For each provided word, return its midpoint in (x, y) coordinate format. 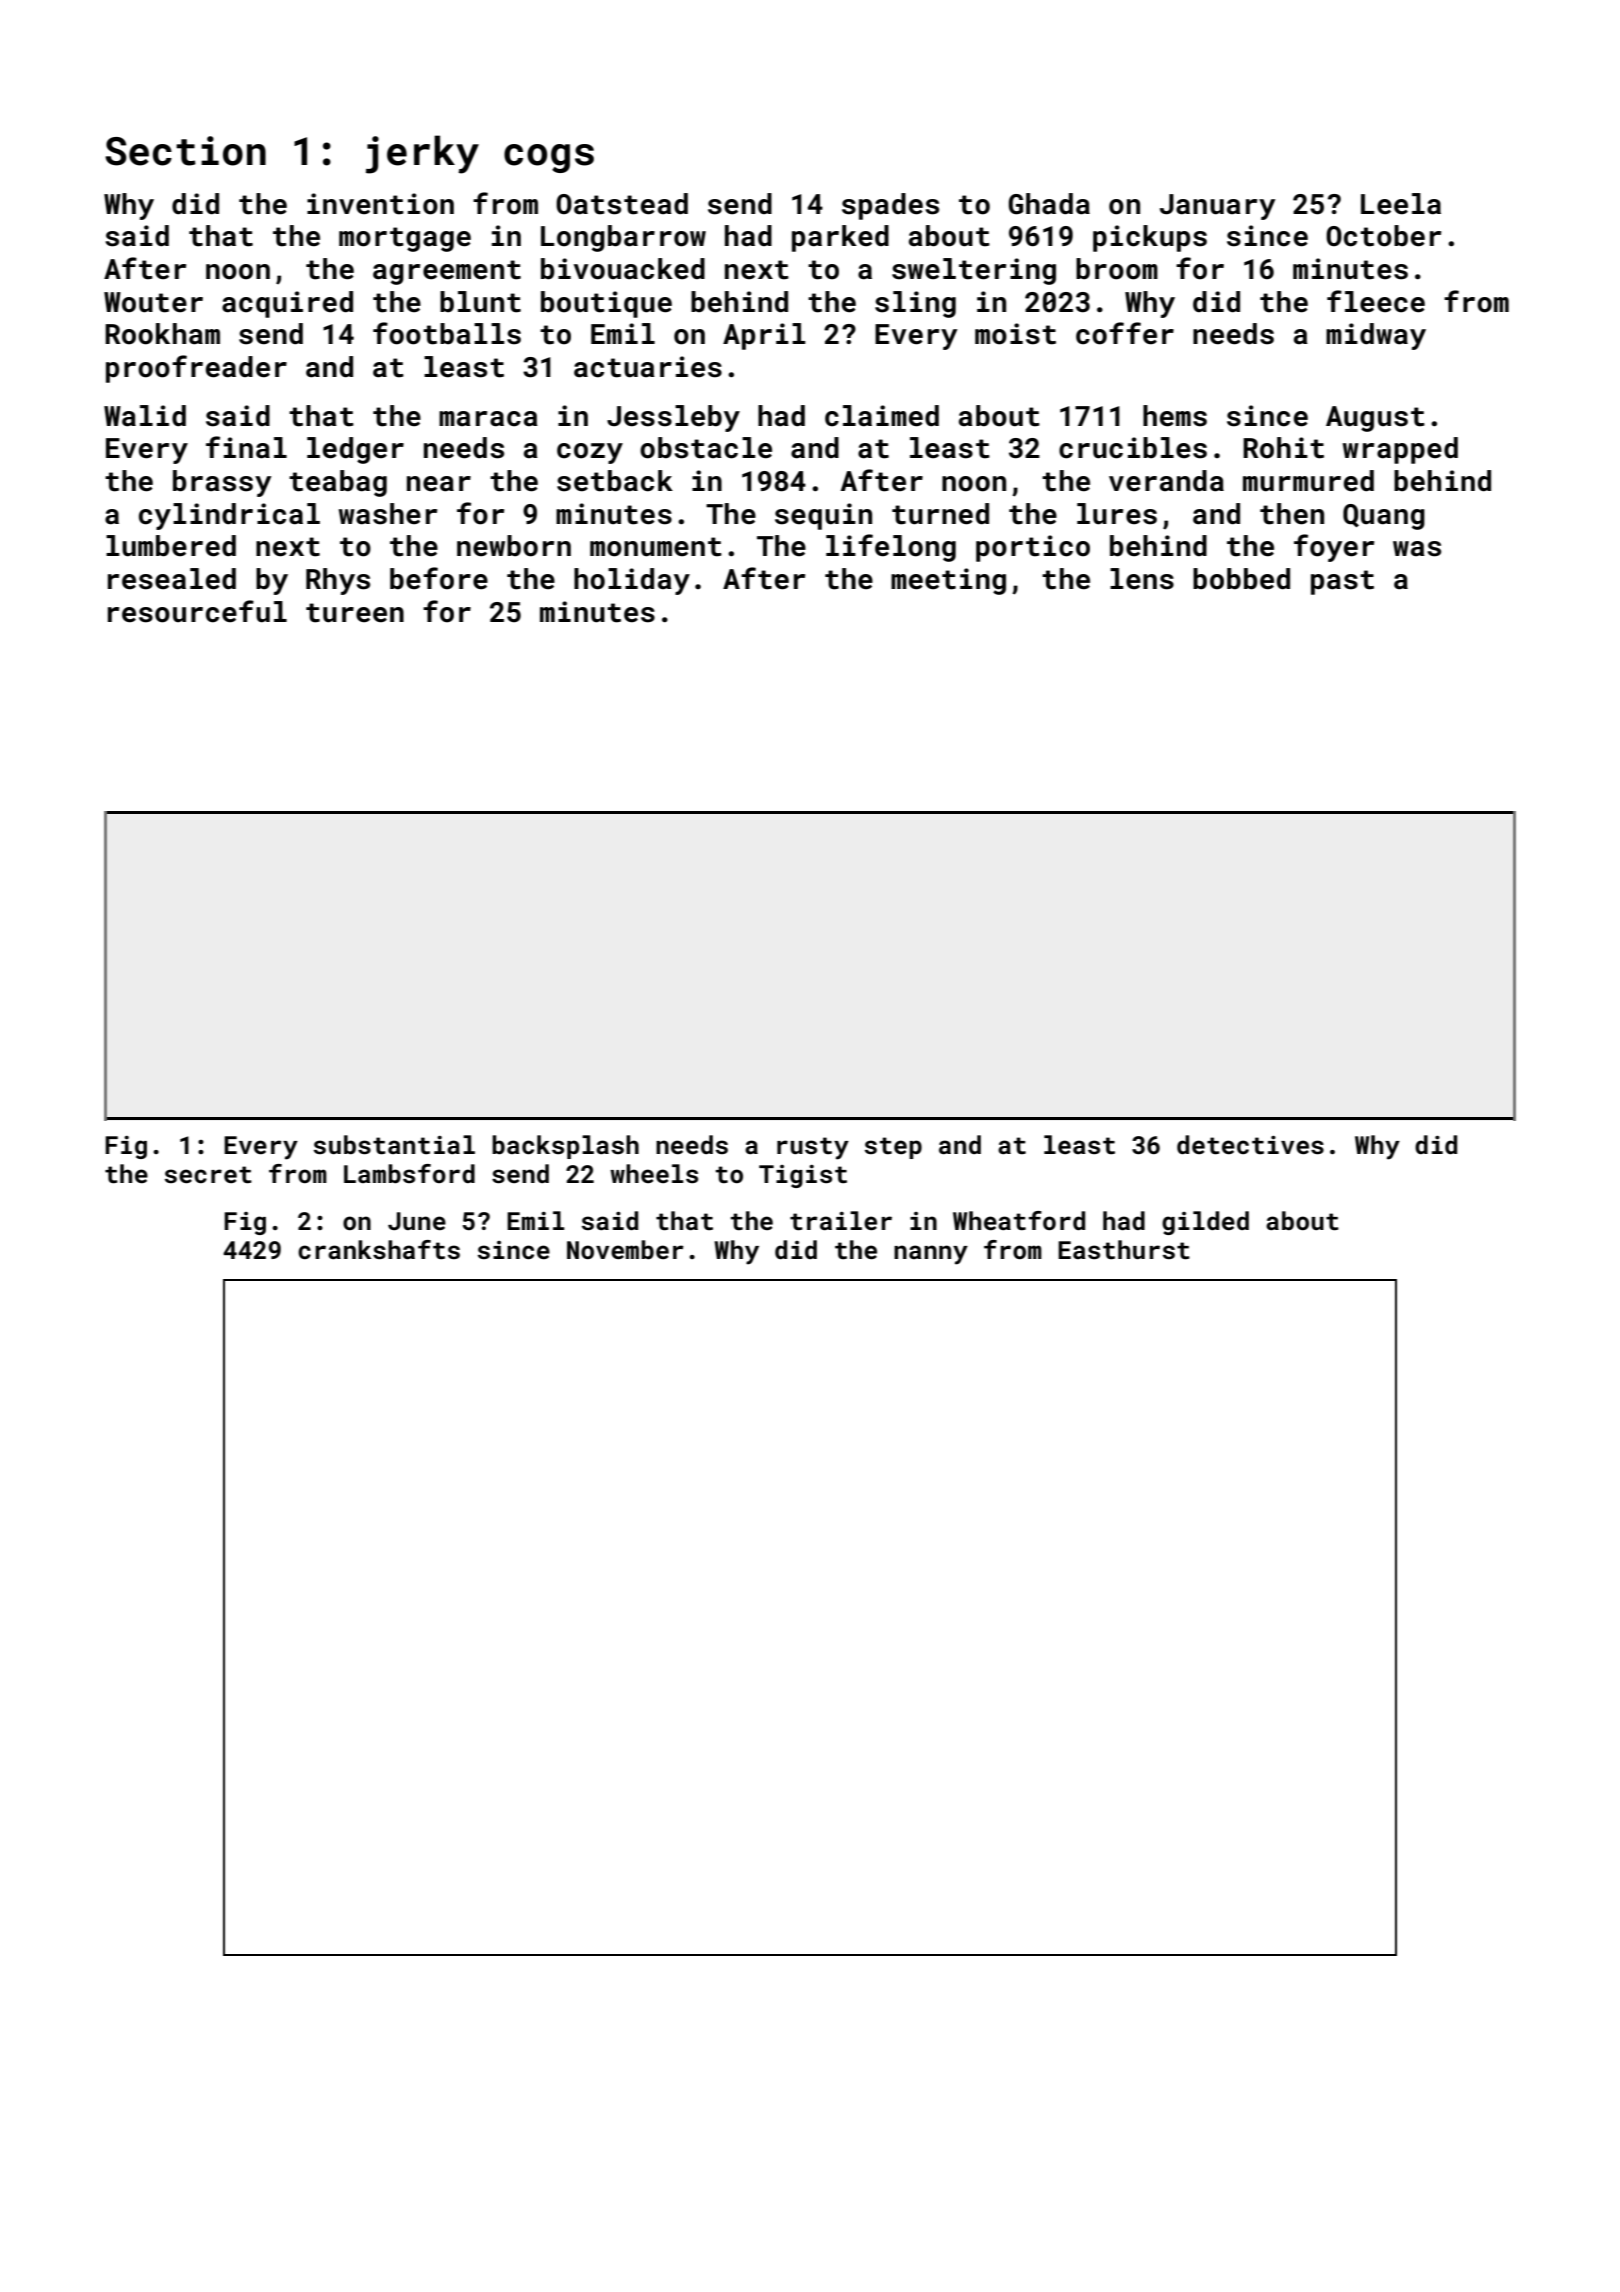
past (1342, 582)
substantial (394, 1145)
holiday (632, 581)
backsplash (565, 1147)
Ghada (1049, 204)
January (1217, 207)
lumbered (171, 546)
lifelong (891, 548)
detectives (1250, 1145)
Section (185, 151)
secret (208, 1175)
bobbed (1241, 579)
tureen (355, 613)
